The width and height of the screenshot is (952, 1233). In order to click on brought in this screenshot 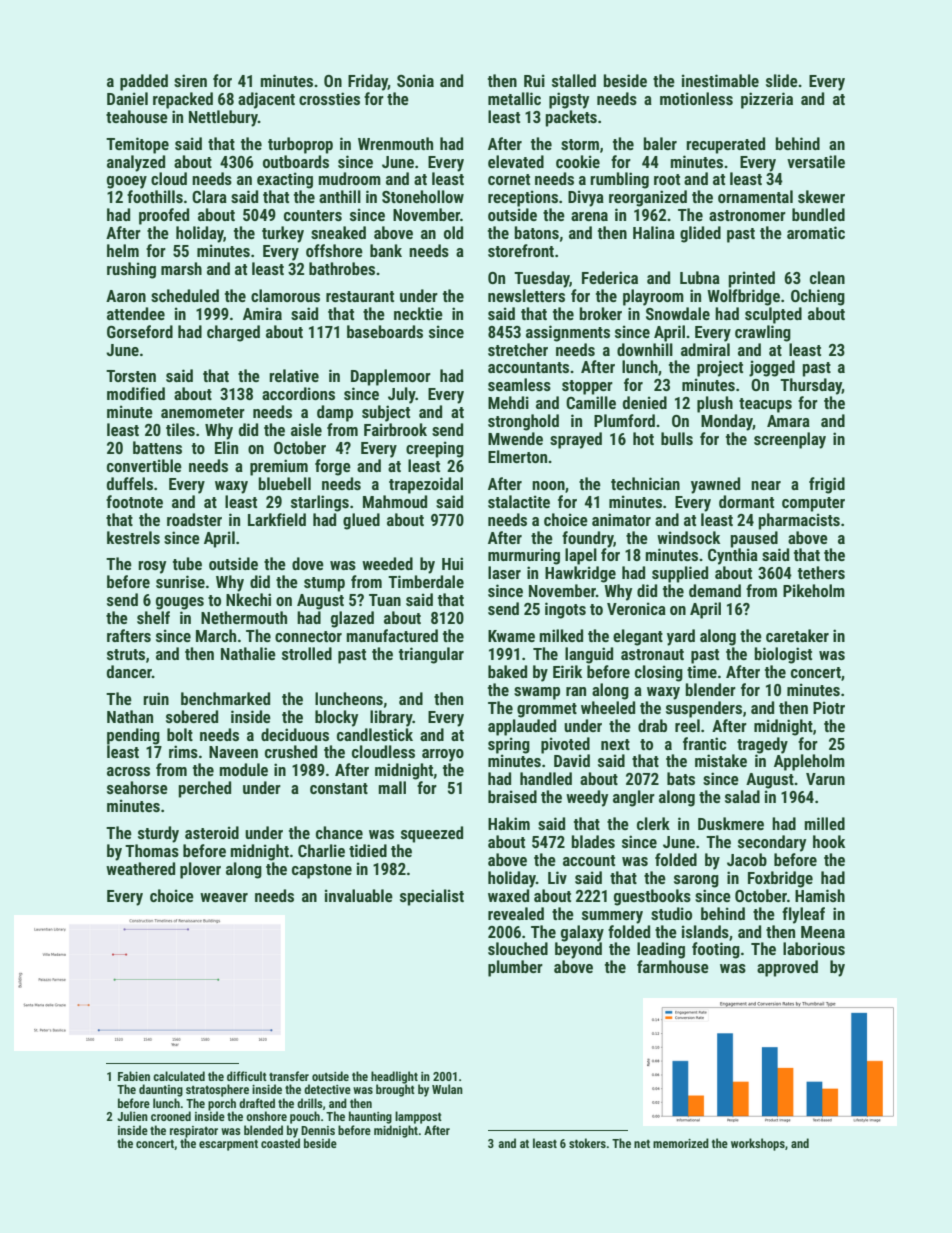, I will do `click(395, 1090)`.
